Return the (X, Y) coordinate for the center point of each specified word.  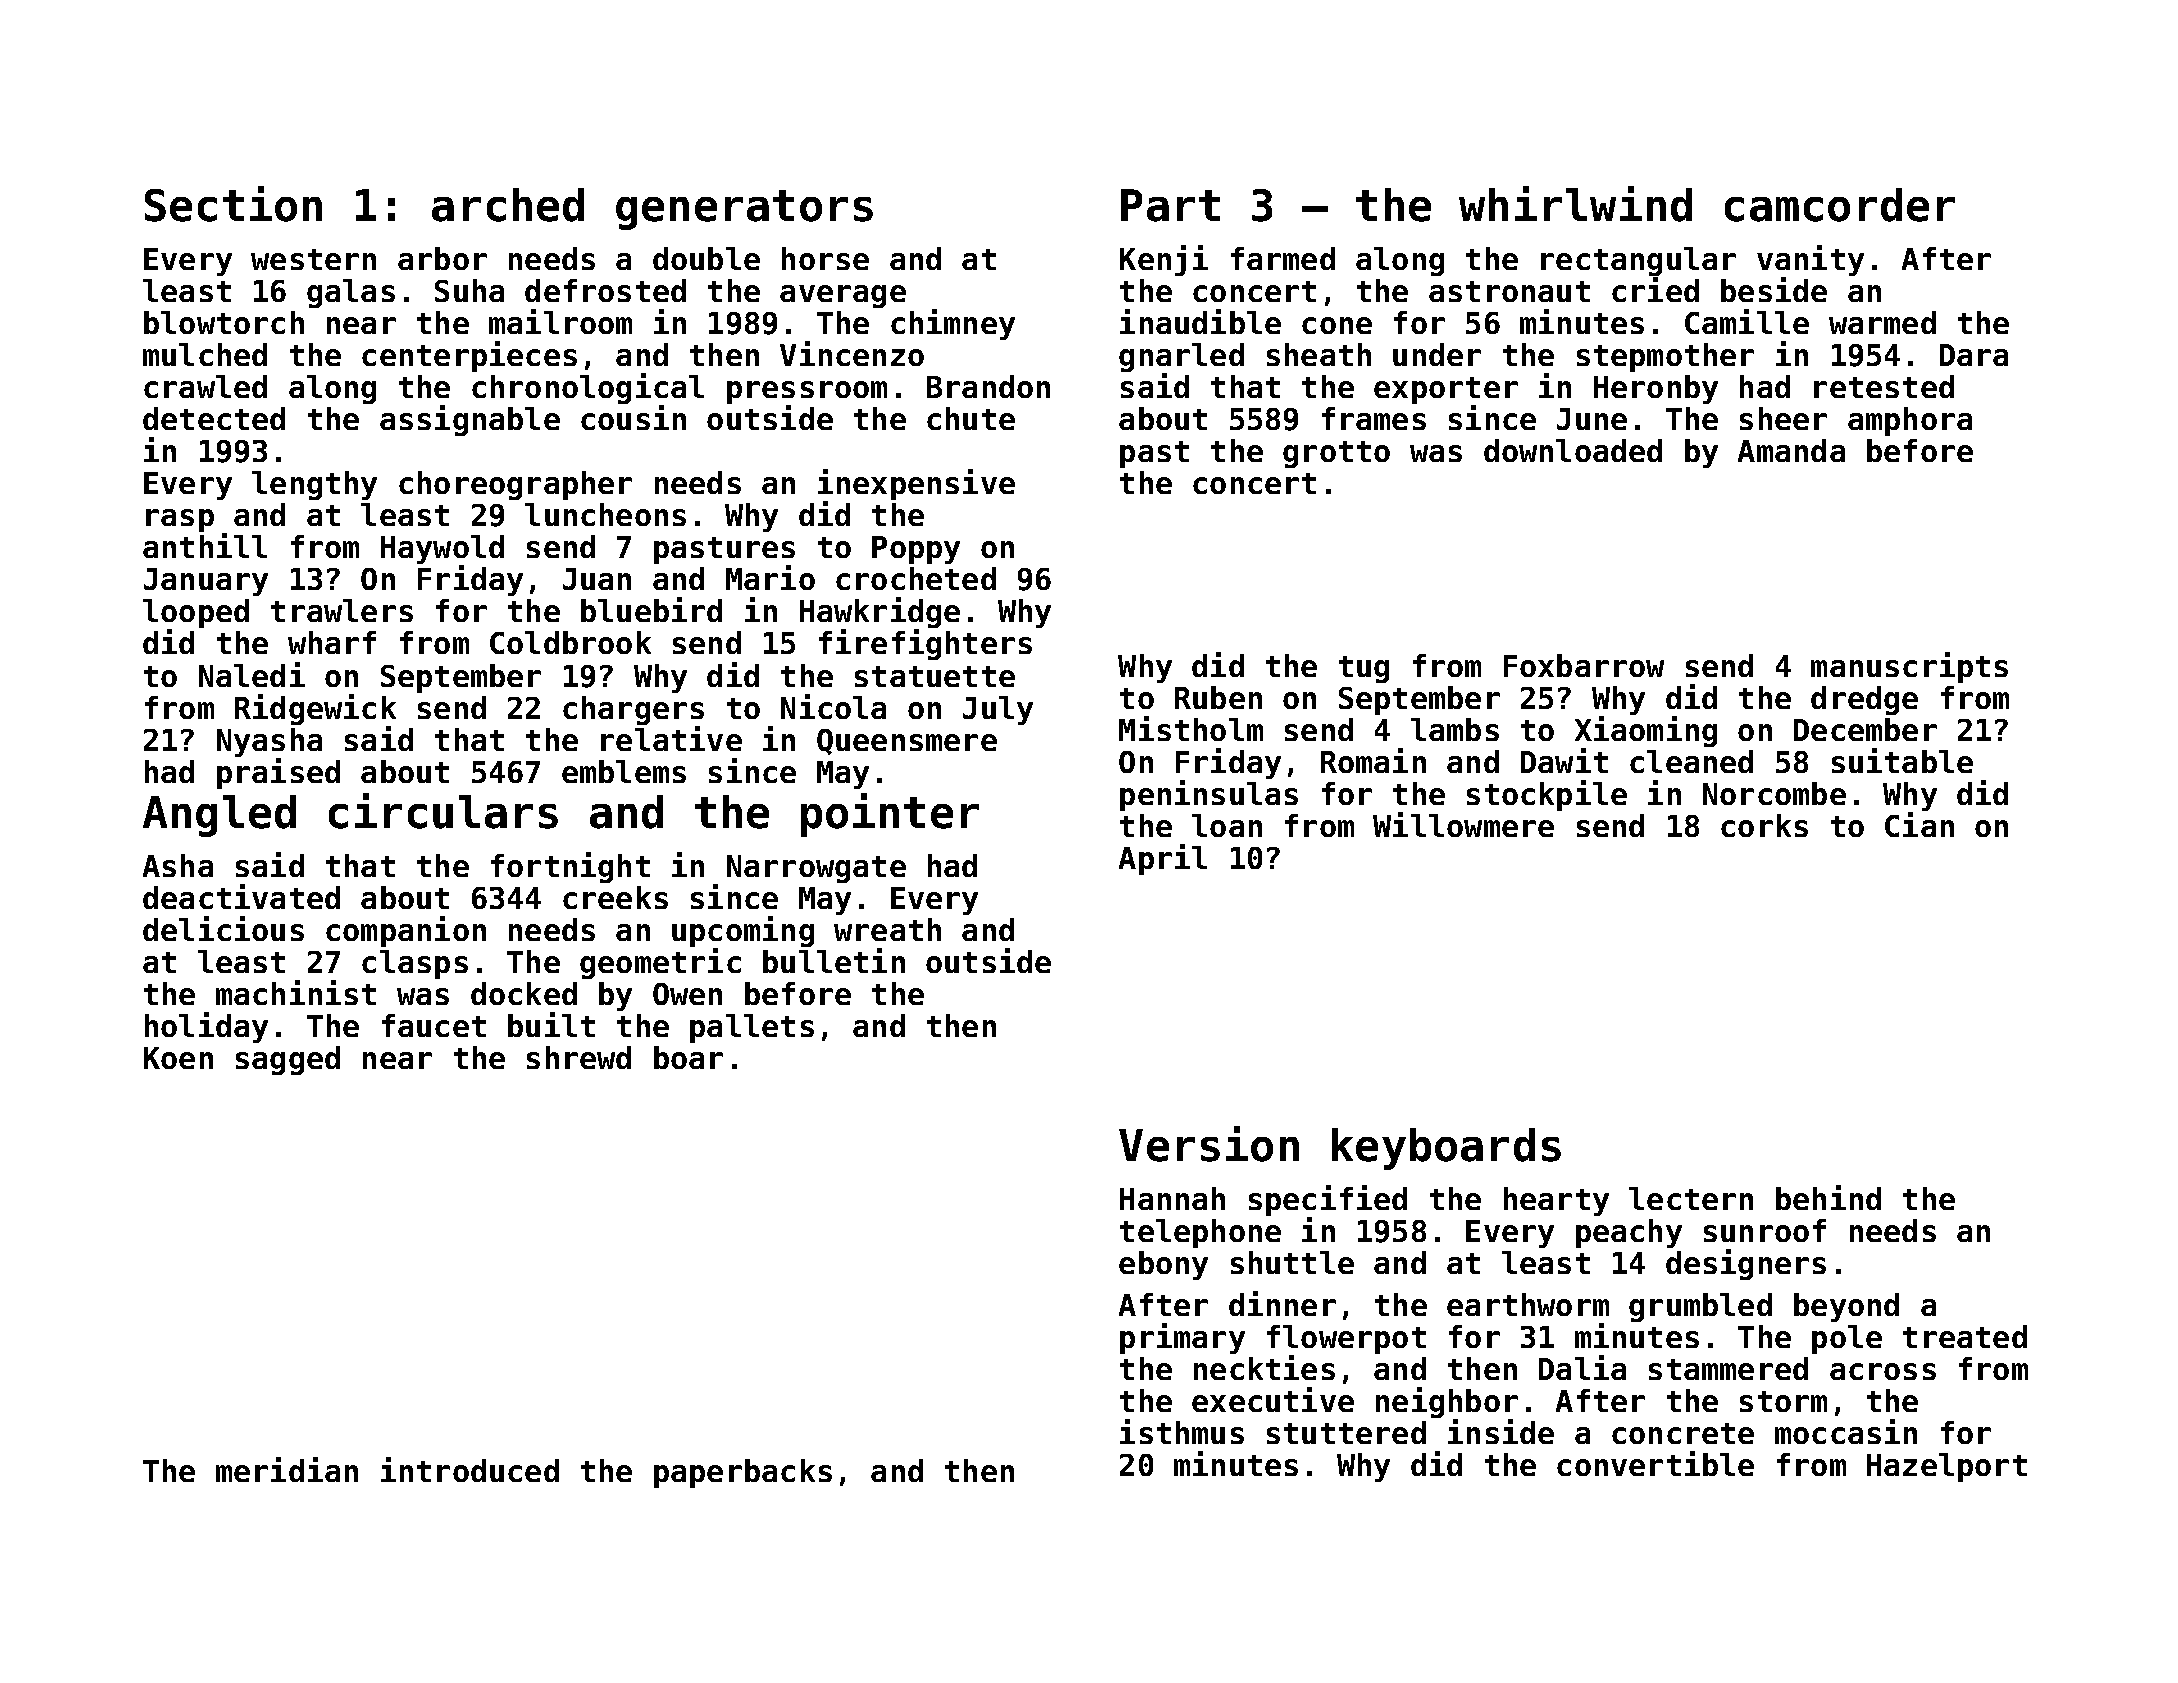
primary (1182, 1338)
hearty (1556, 1201)
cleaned (1691, 761)
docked (524, 993)
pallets (752, 1028)
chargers (633, 710)
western (313, 259)
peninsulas (1209, 796)
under (1437, 354)
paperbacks (743, 1473)
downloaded (1573, 450)
